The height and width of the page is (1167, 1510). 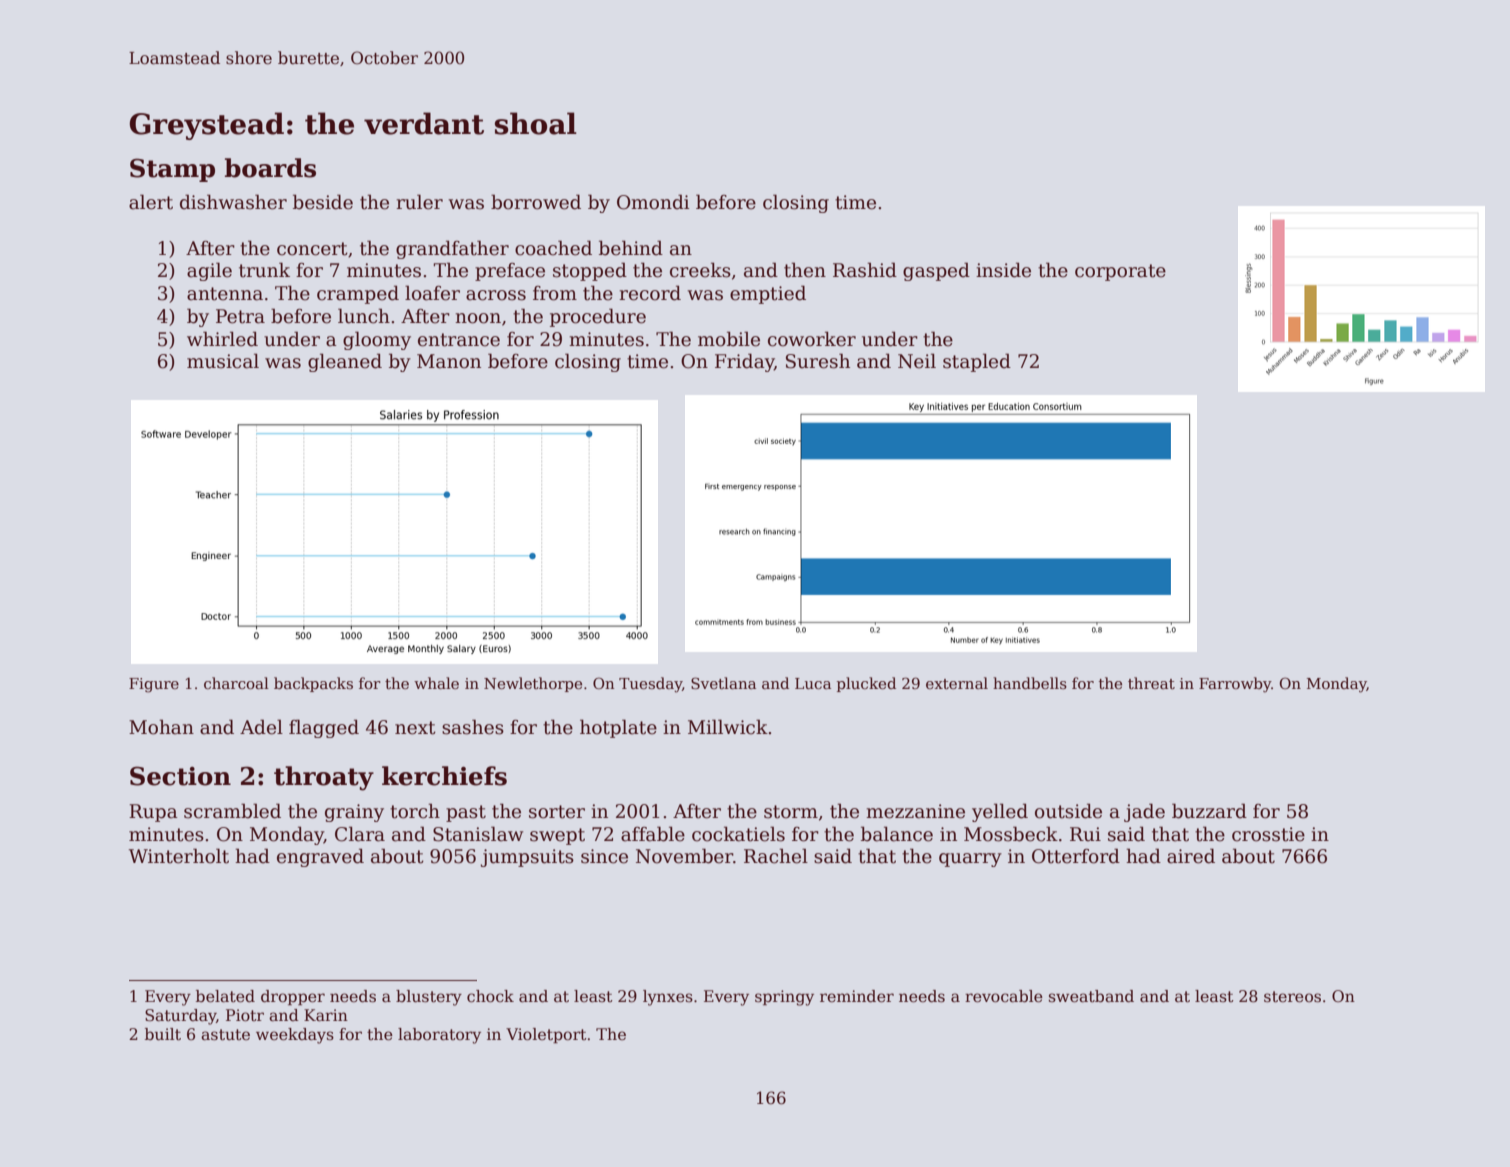 What do you see at coordinates (1209, 811) in the page?
I see `buzzard` at bounding box center [1209, 811].
